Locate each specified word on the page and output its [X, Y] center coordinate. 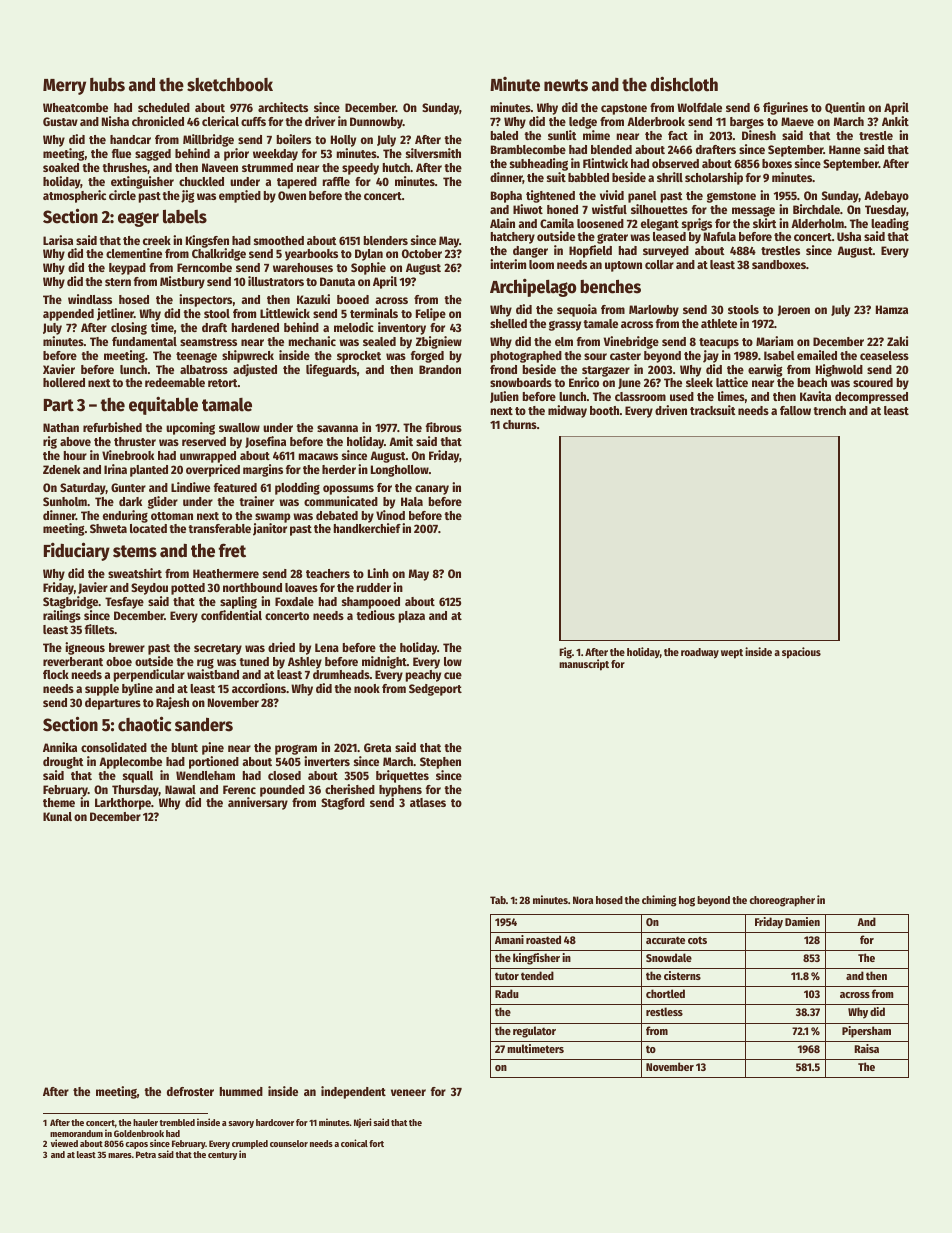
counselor [289, 1143]
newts [566, 85]
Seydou [149, 589]
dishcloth [684, 84]
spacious [801, 653]
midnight [384, 662]
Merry [64, 87]
